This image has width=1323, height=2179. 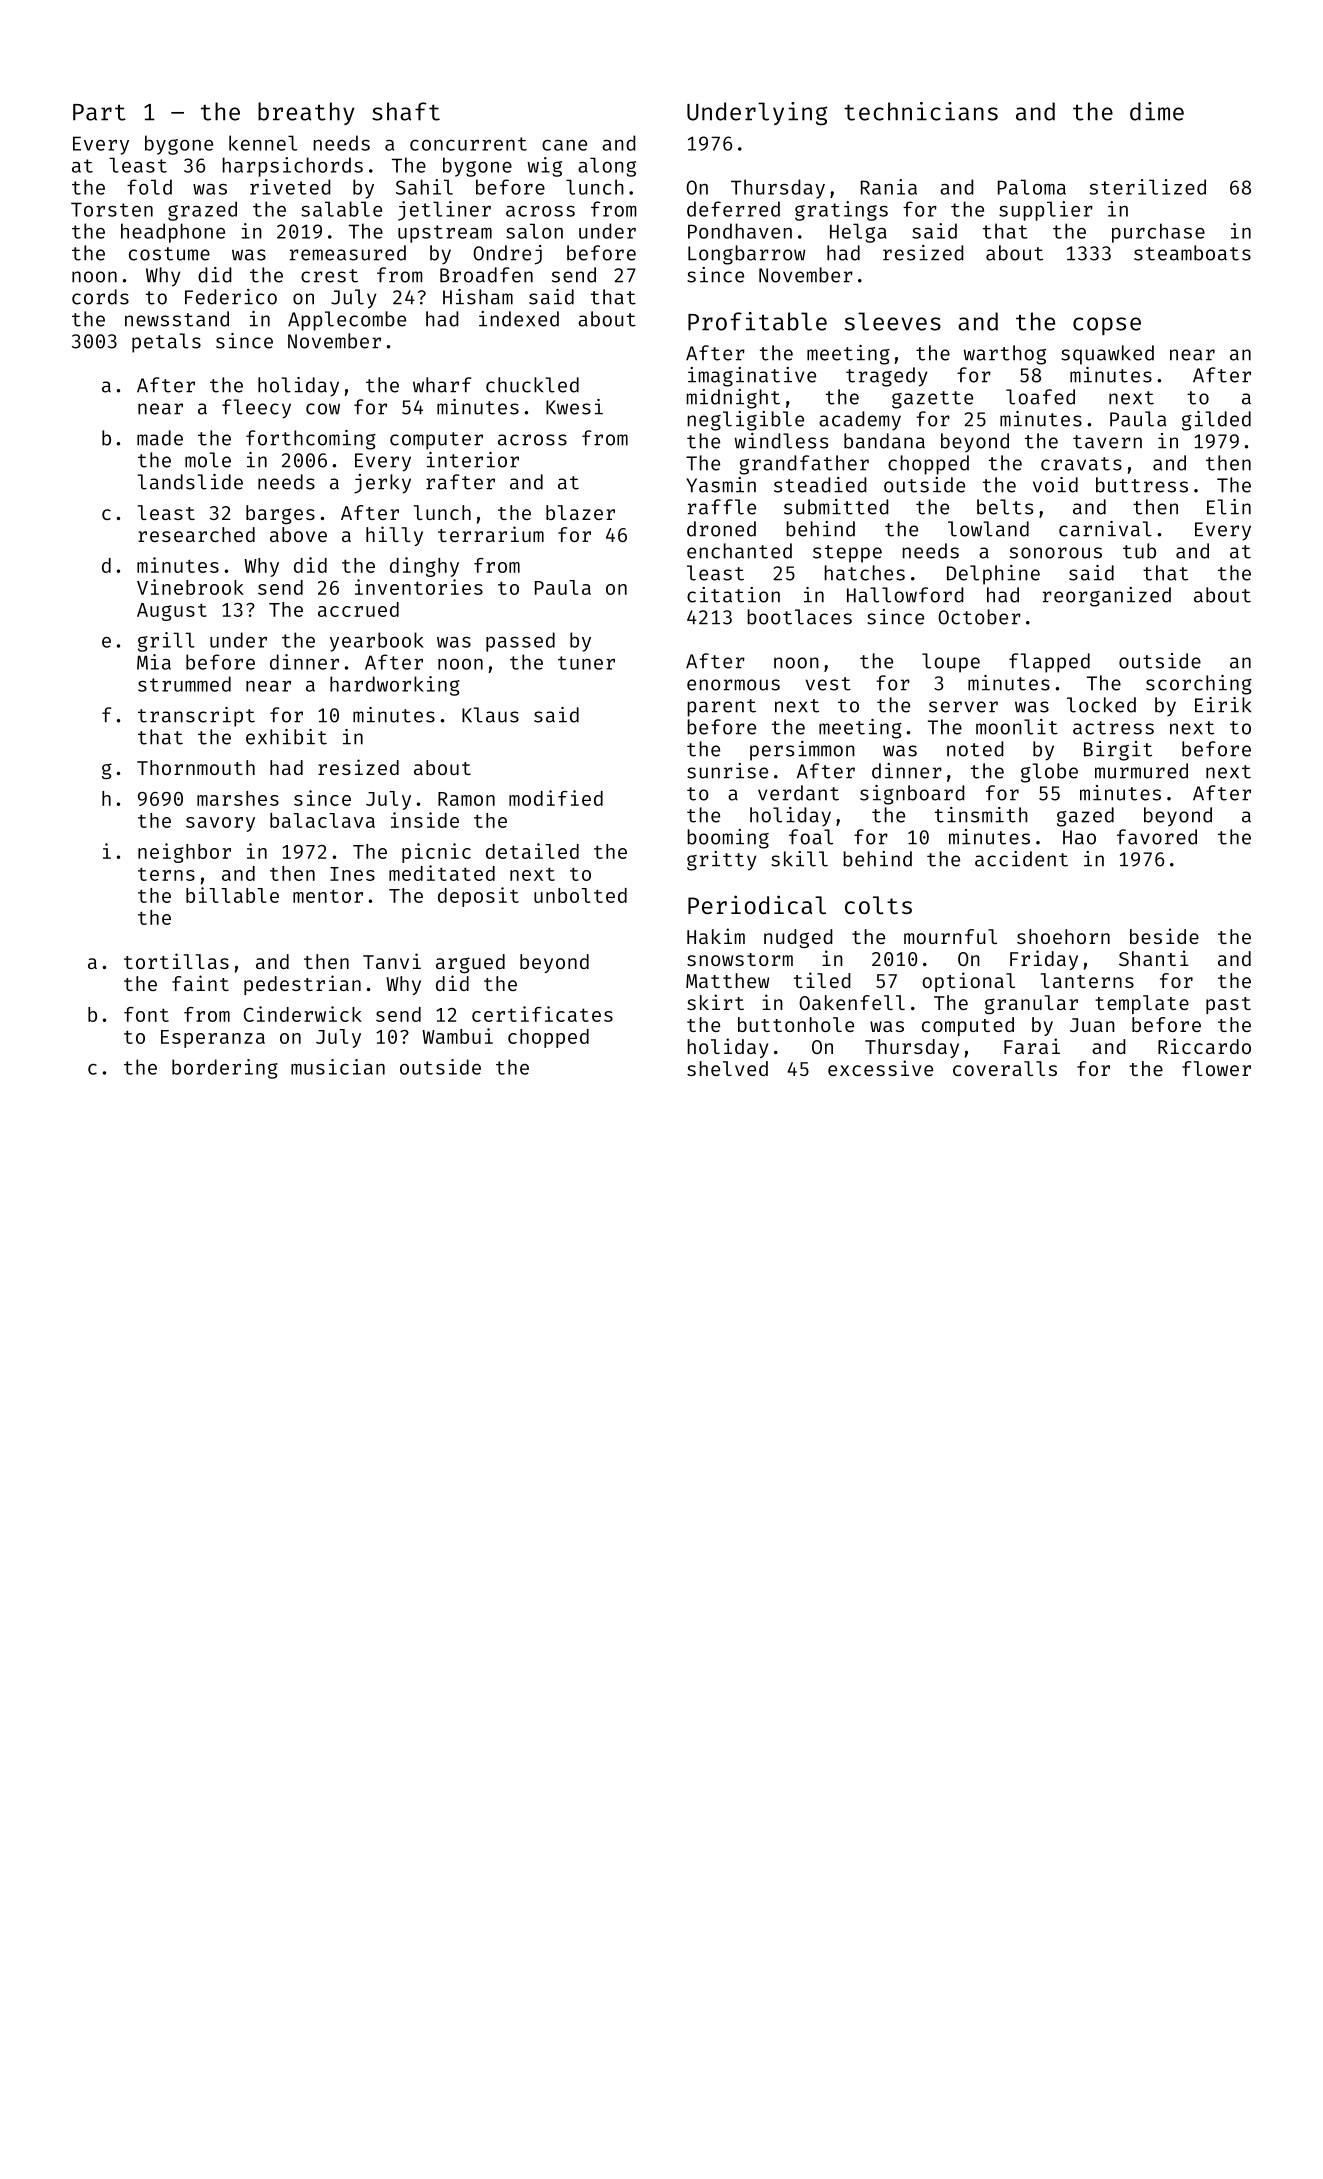 I want to click on researched, so click(x=196, y=534).
